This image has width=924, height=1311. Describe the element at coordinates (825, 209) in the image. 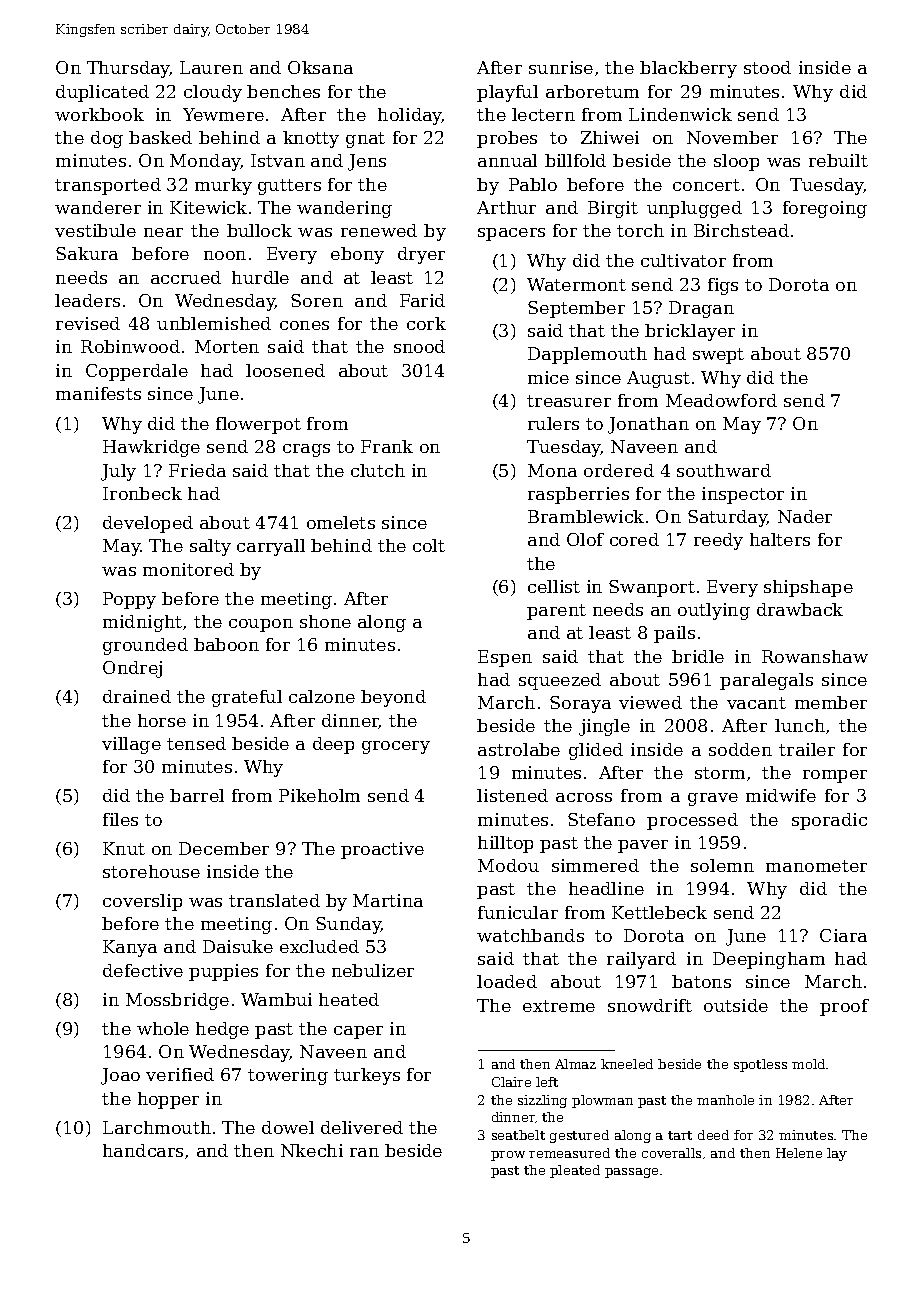

I see `foregoing` at that location.
